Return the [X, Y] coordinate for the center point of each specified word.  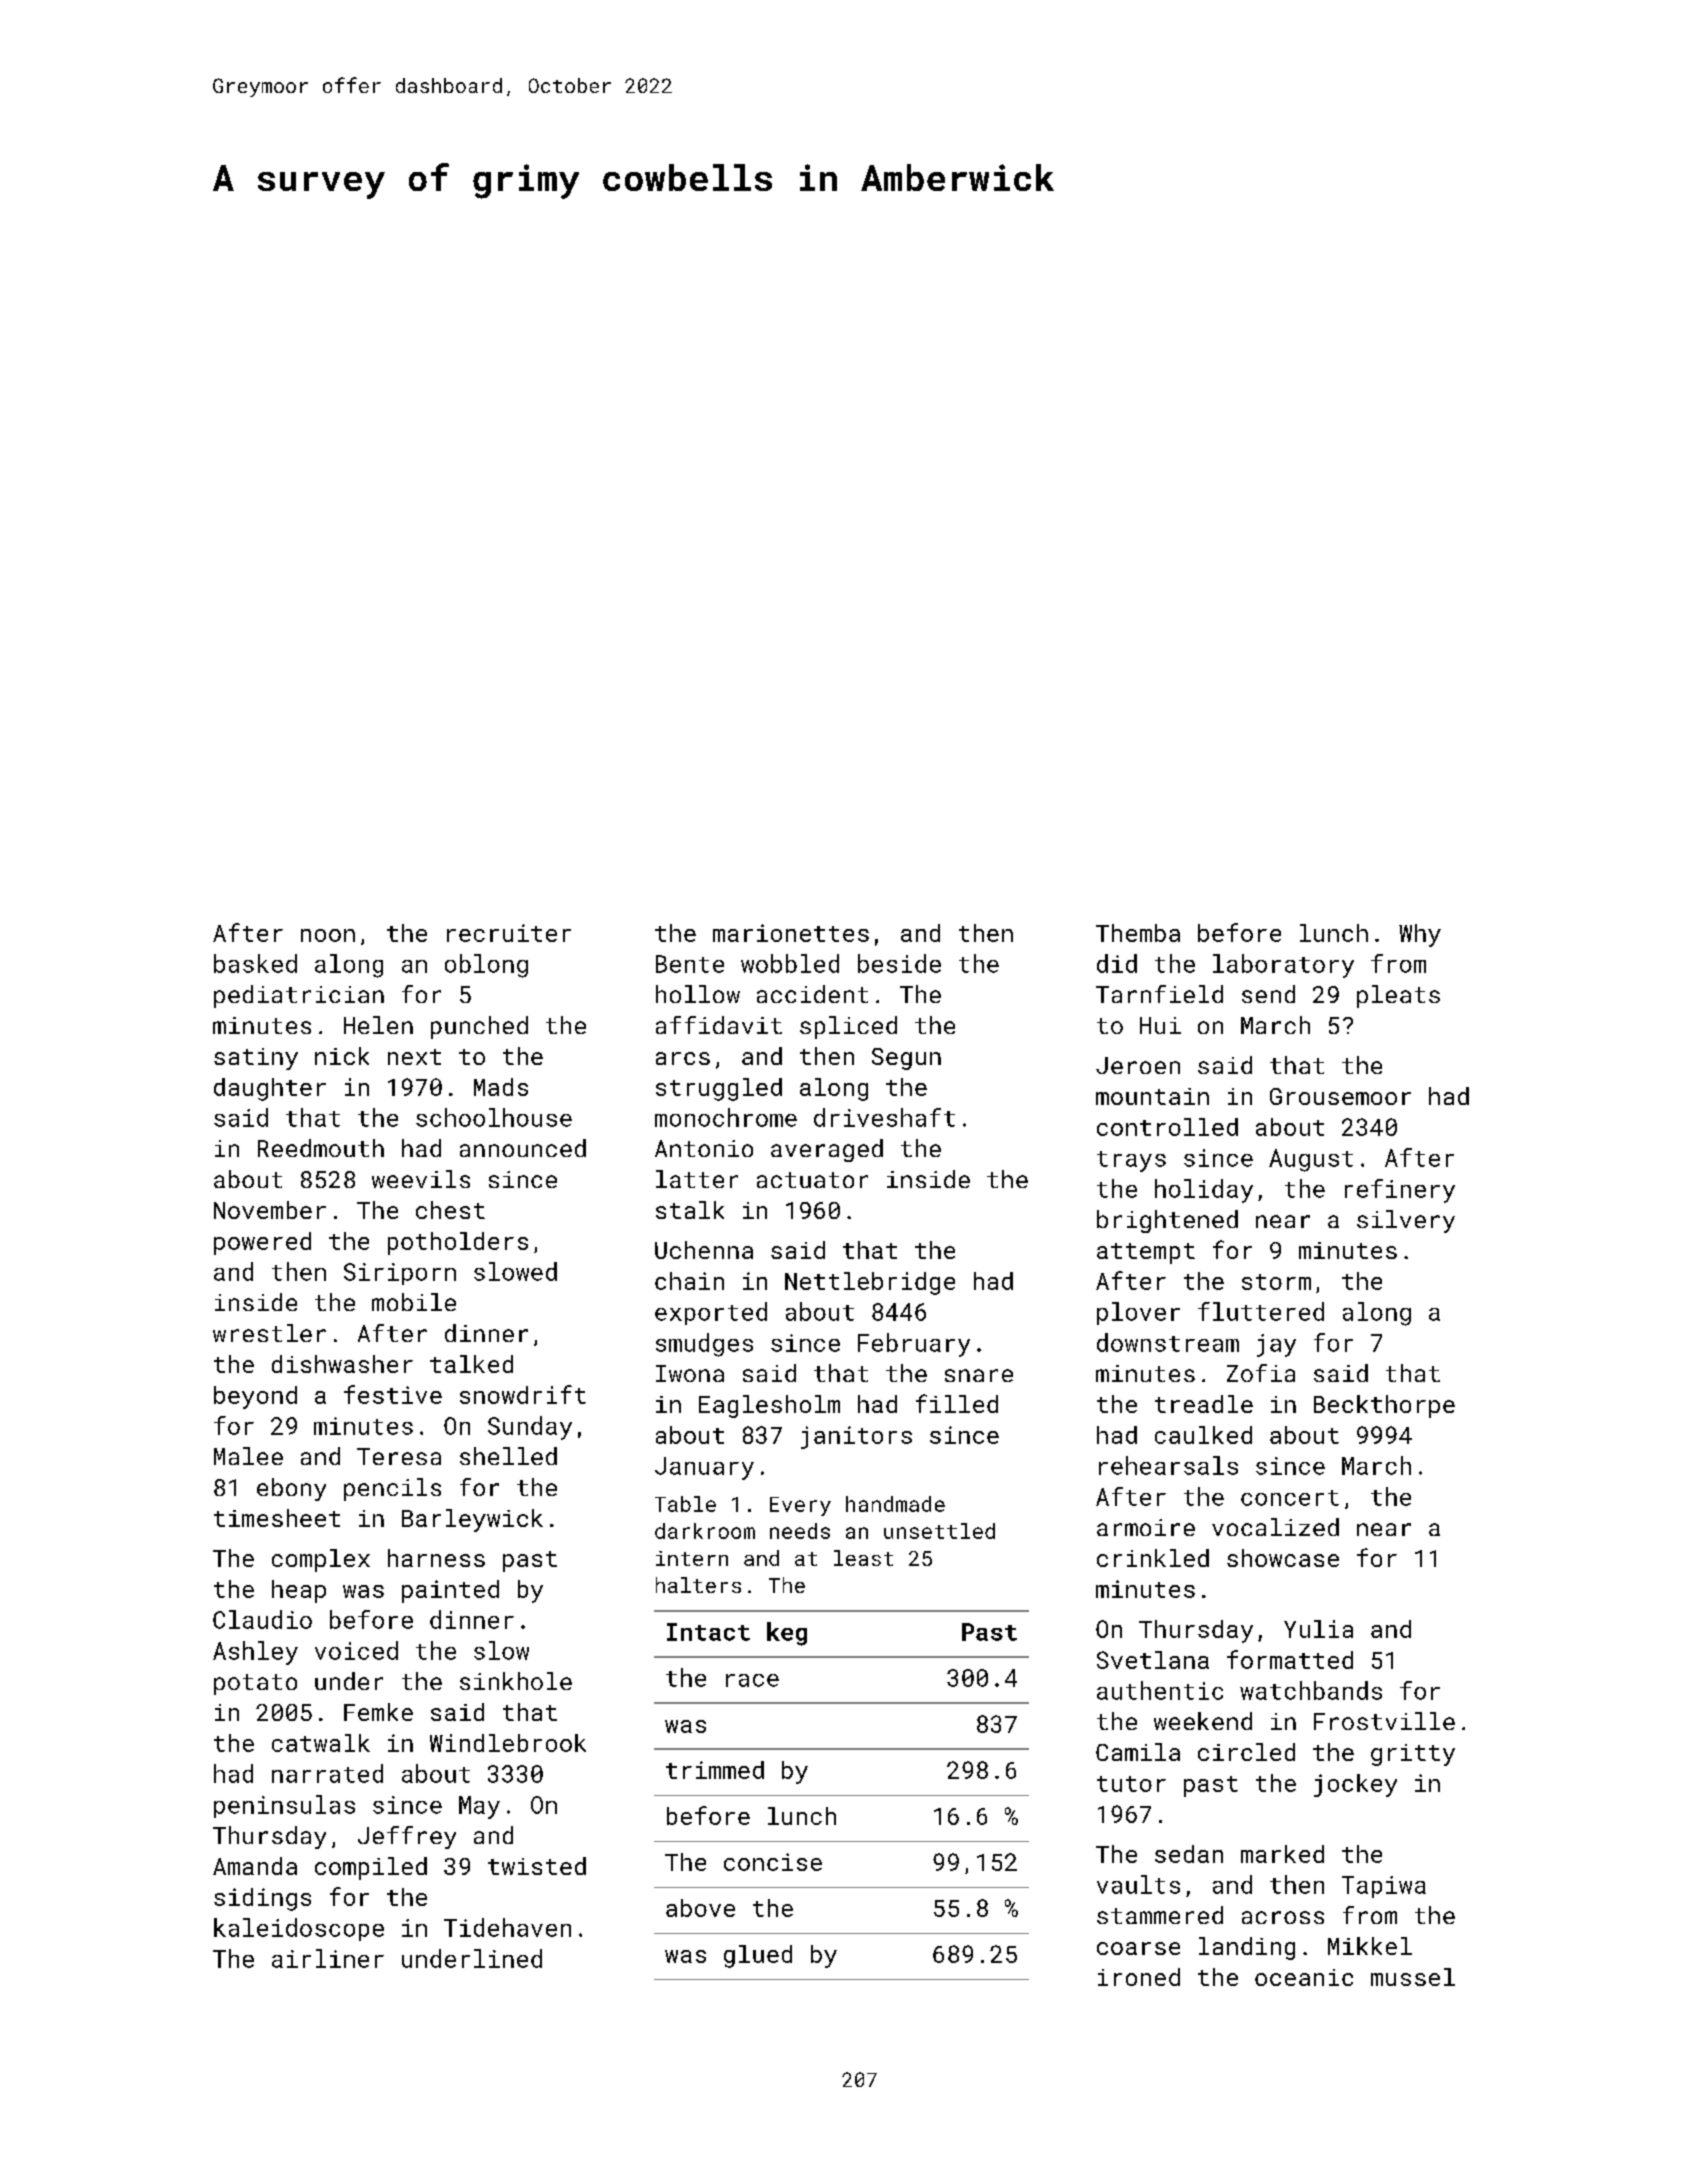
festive [393, 1394]
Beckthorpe [1384, 1406]
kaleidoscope [299, 1929]
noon [328, 935]
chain [689, 1281]
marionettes [791, 933]
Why [1420, 935]
